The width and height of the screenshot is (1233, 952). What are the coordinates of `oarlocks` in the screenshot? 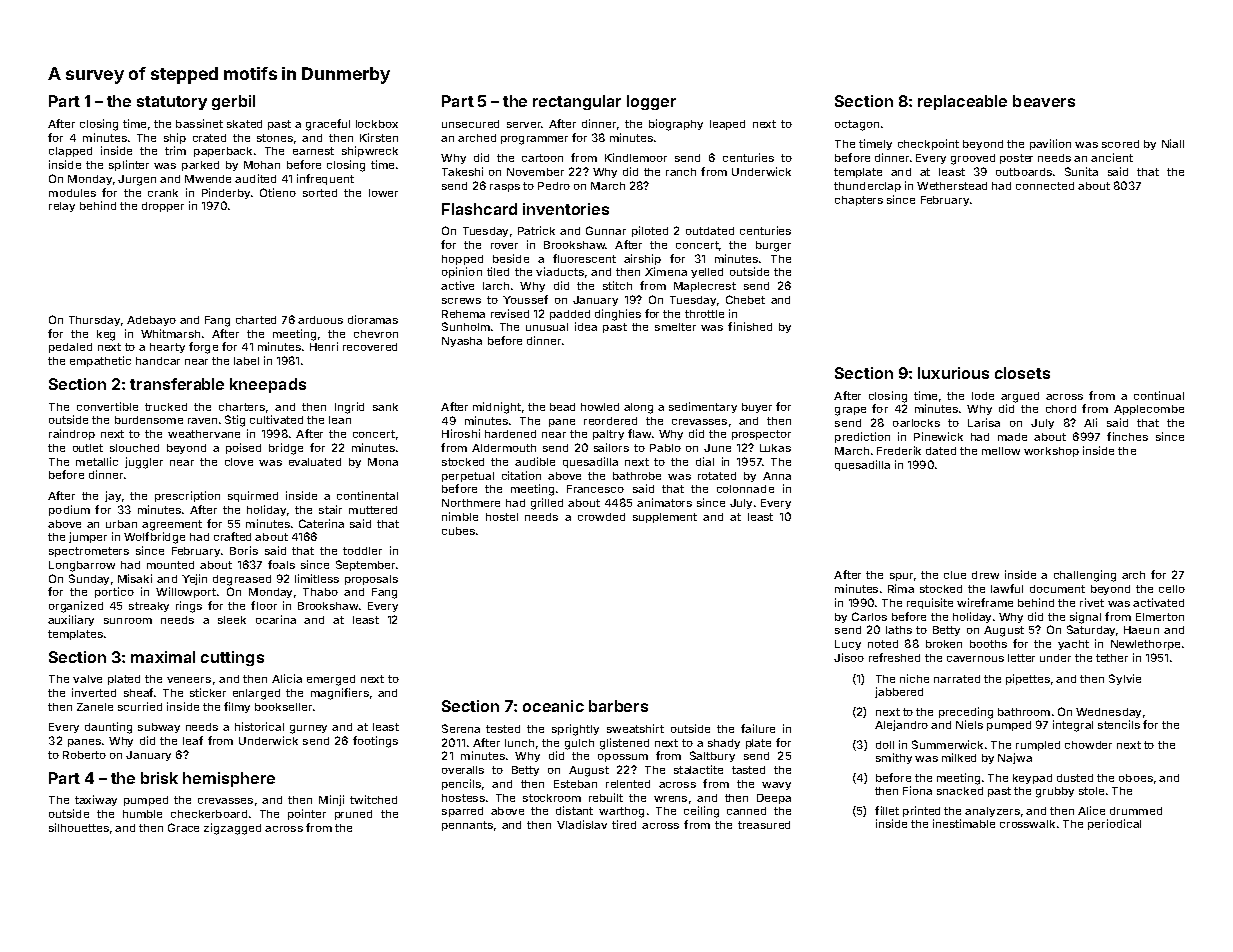 It's located at (916, 423).
